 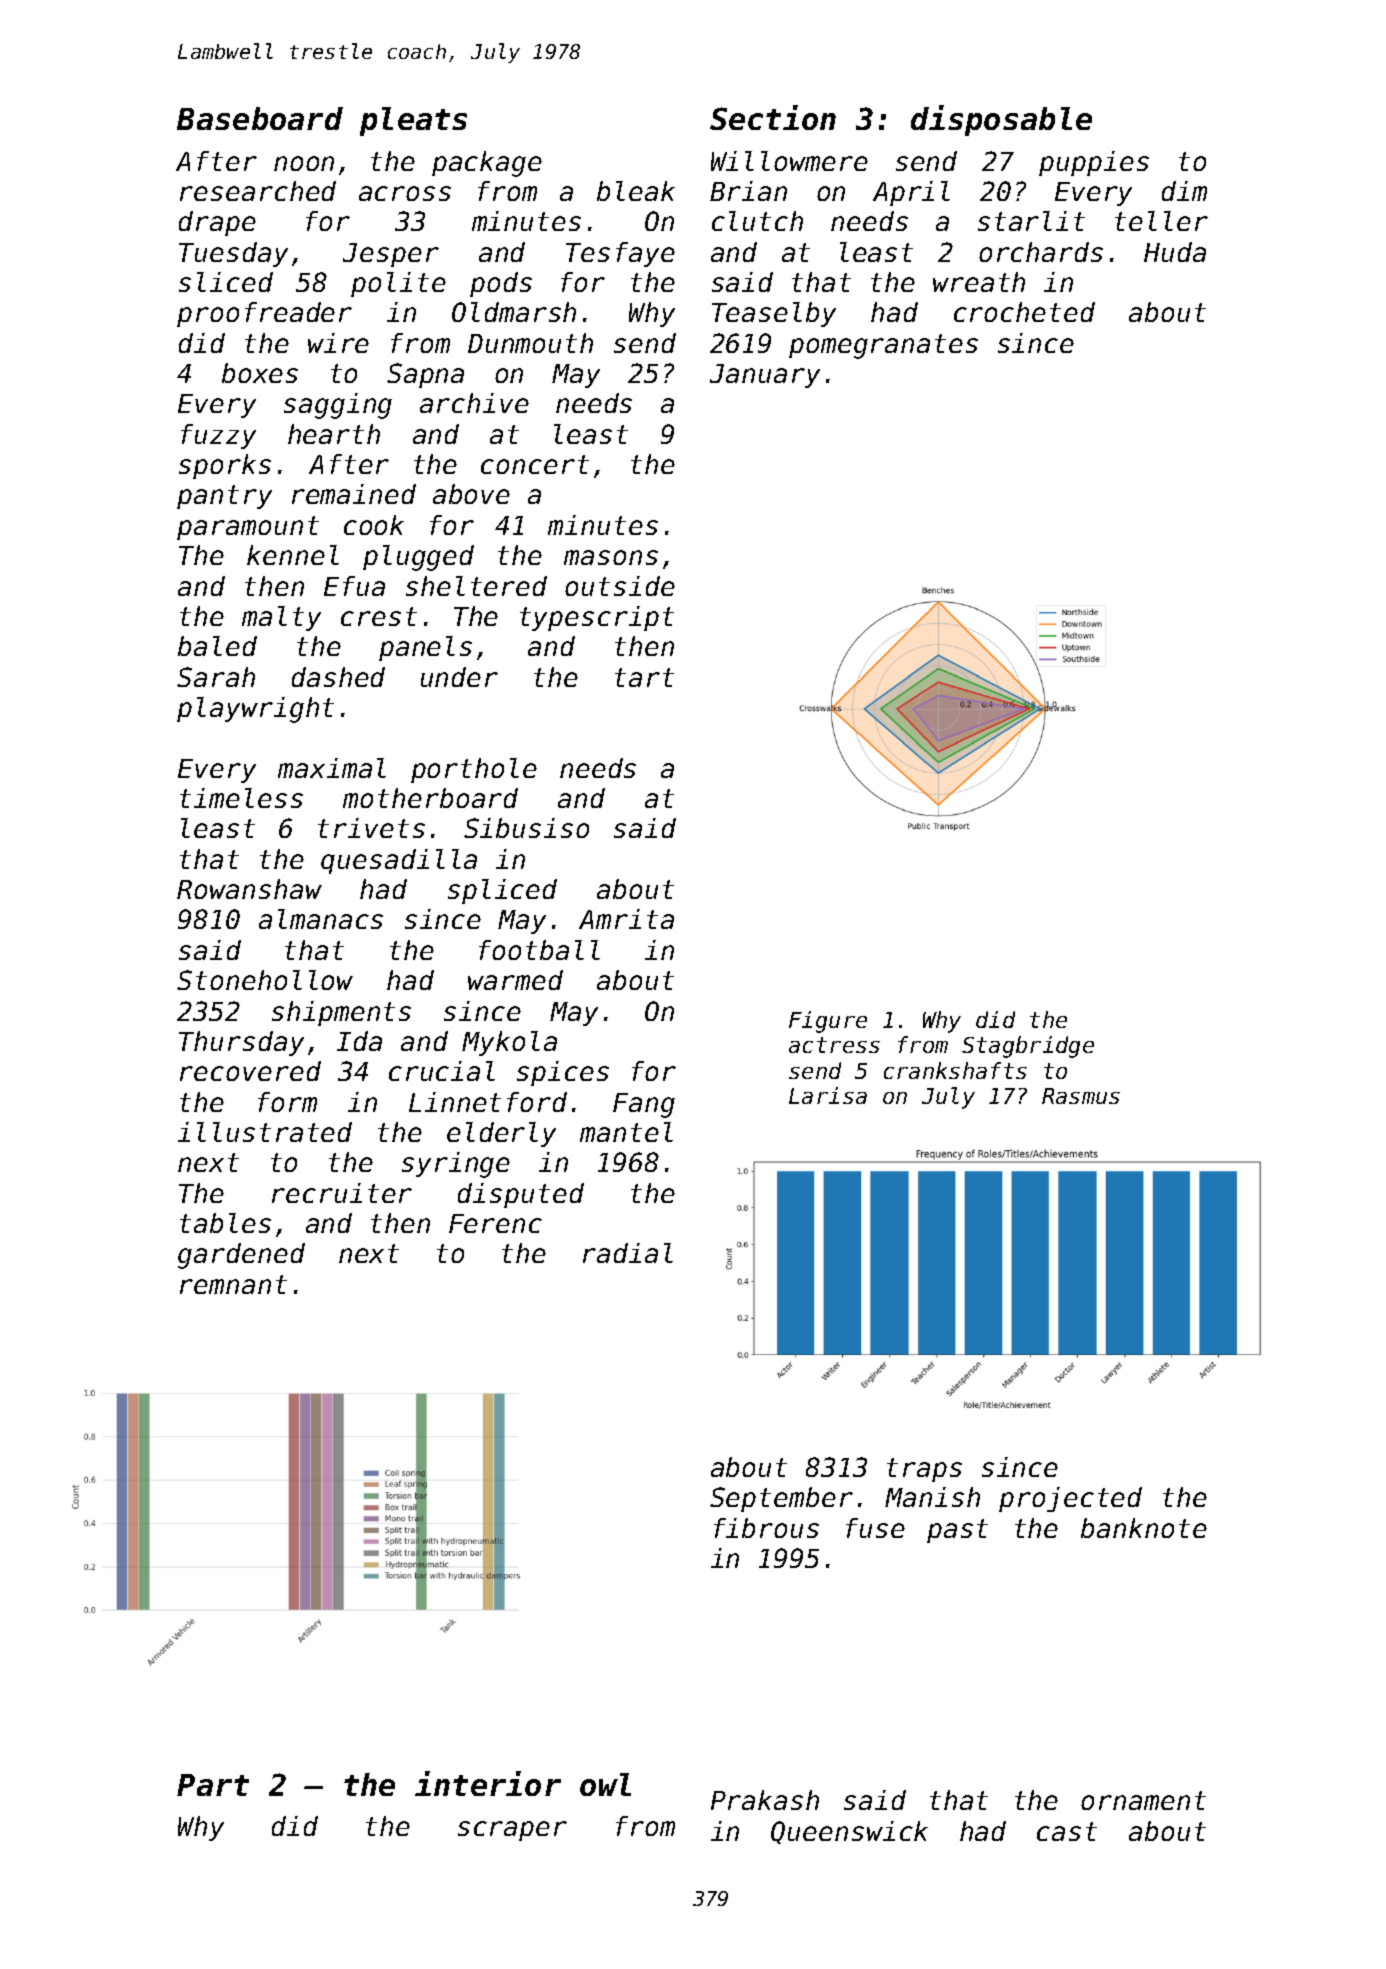 What do you see at coordinates (514, 312) in the screenshot?
I see `Oldmarsh` at bounding box center [514, 312].
